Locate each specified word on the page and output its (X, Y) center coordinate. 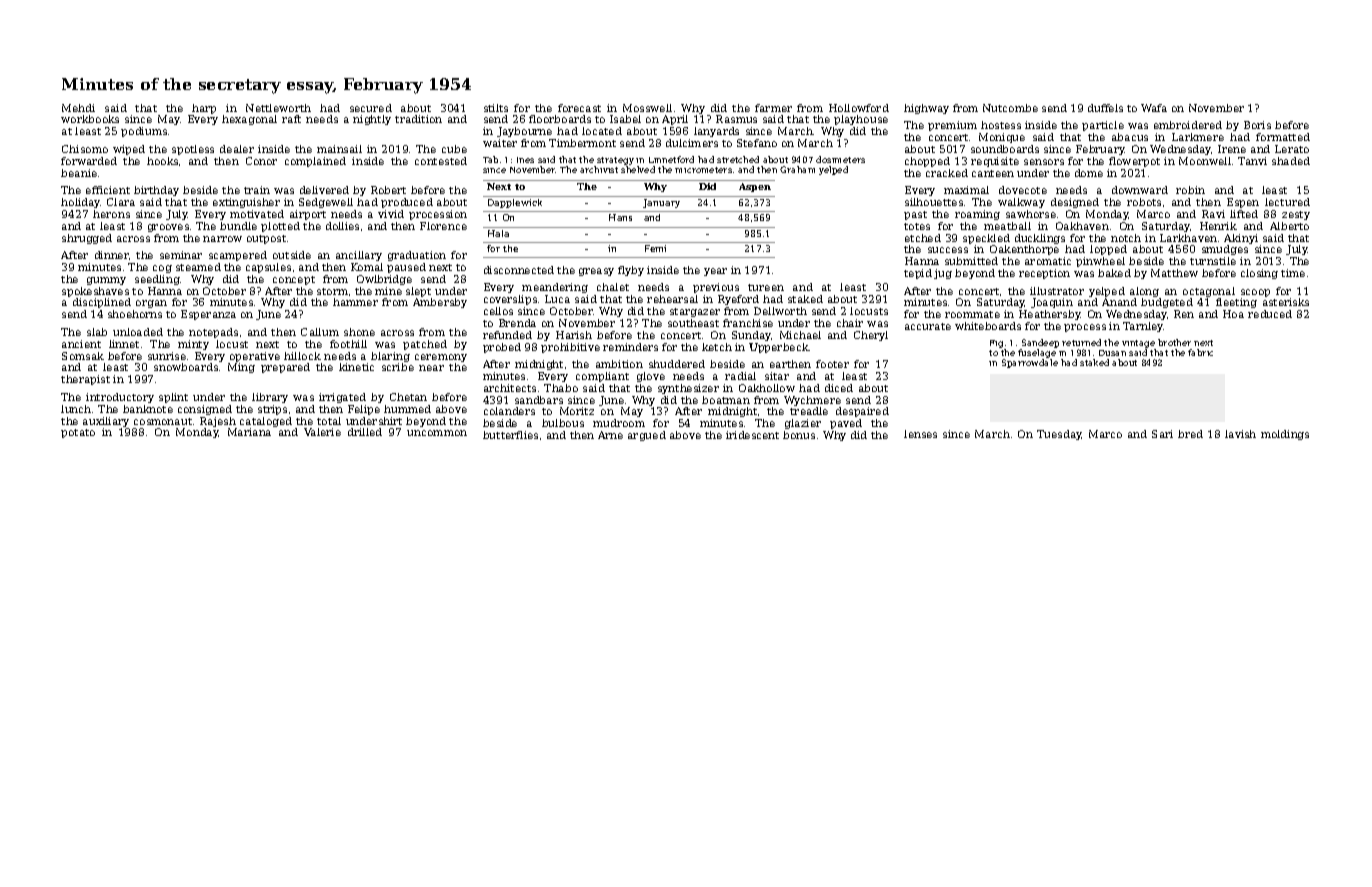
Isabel (625, 119)
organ (151, 304)
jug (943, 274)
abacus (1130, 137)
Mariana (249, 432)
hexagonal (249, 120)
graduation (417, 256)
